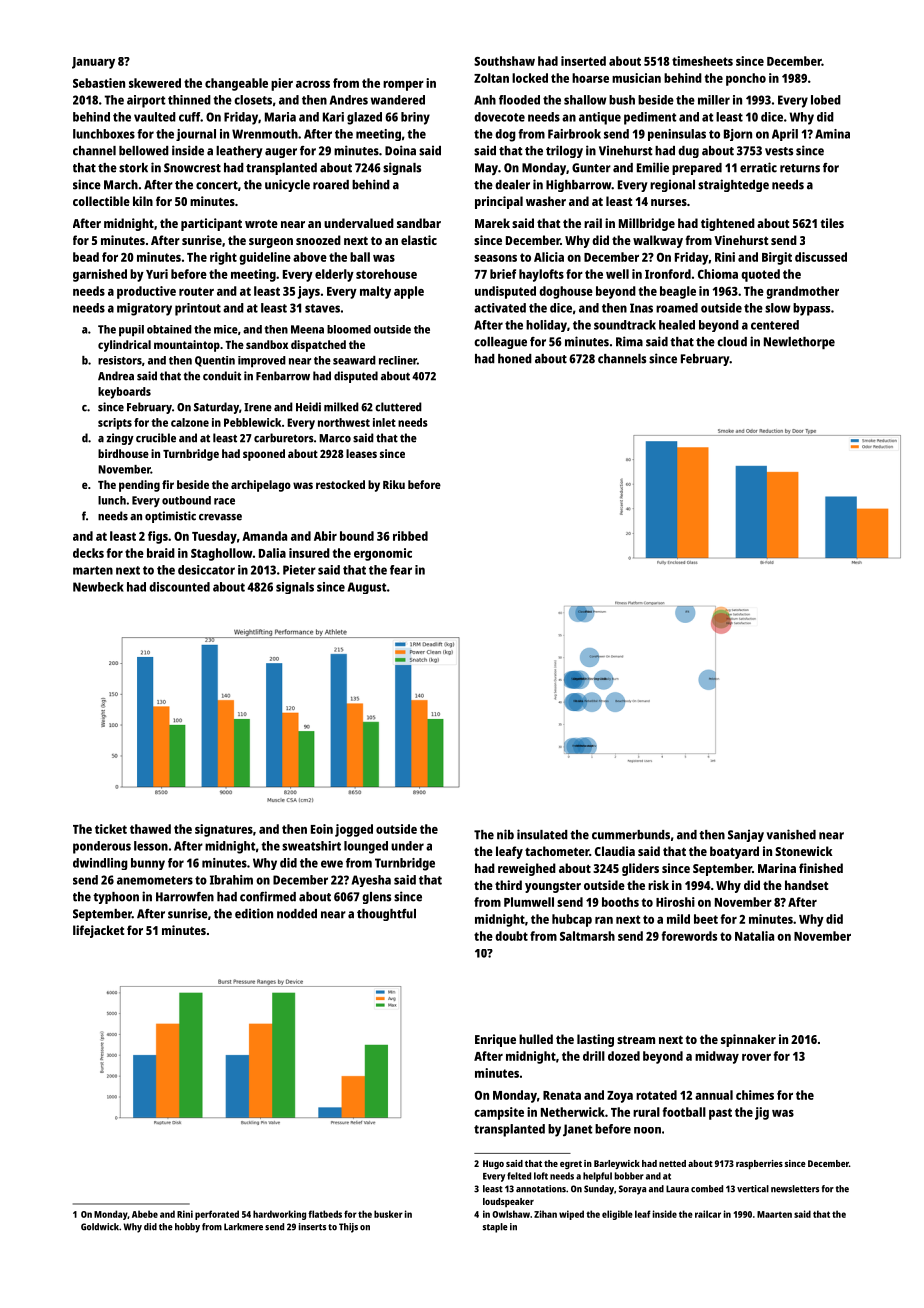 Image resolution: width=924 pixels, height=1308 pixels. I want to click on Newlethorpe, so click(799, 343).
